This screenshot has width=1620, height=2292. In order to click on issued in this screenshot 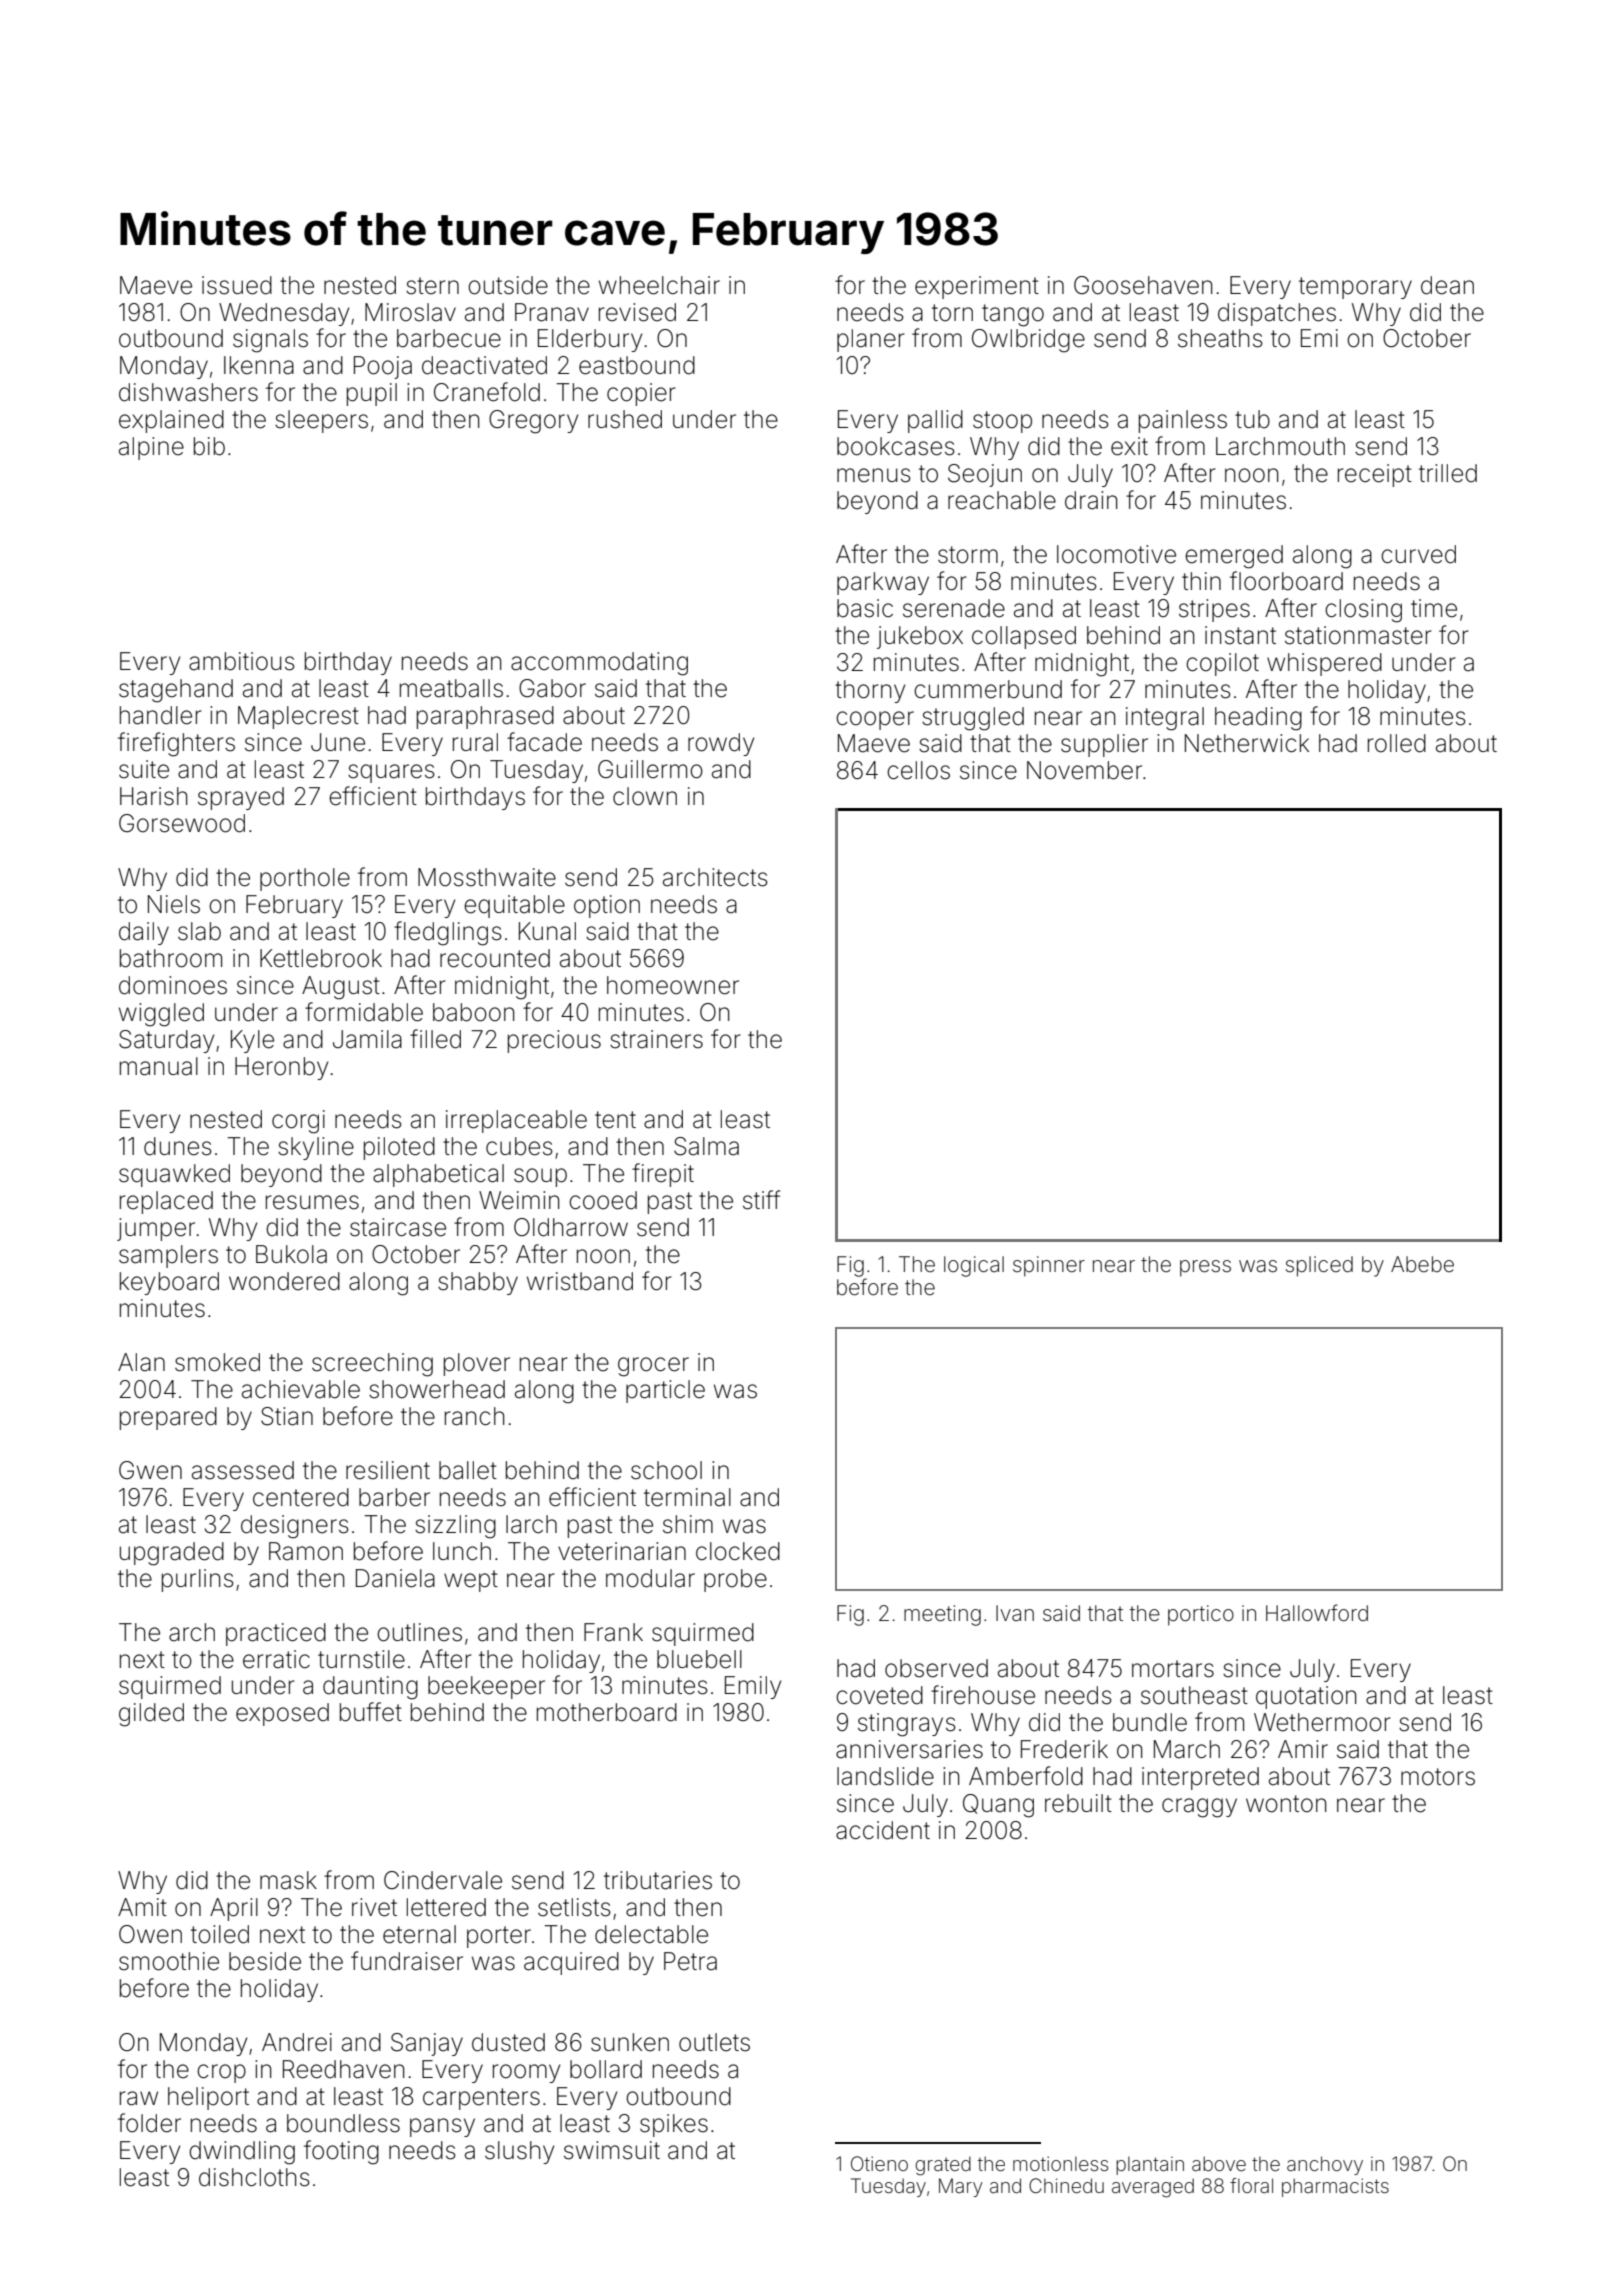, I will do `click(237, 285)`.
